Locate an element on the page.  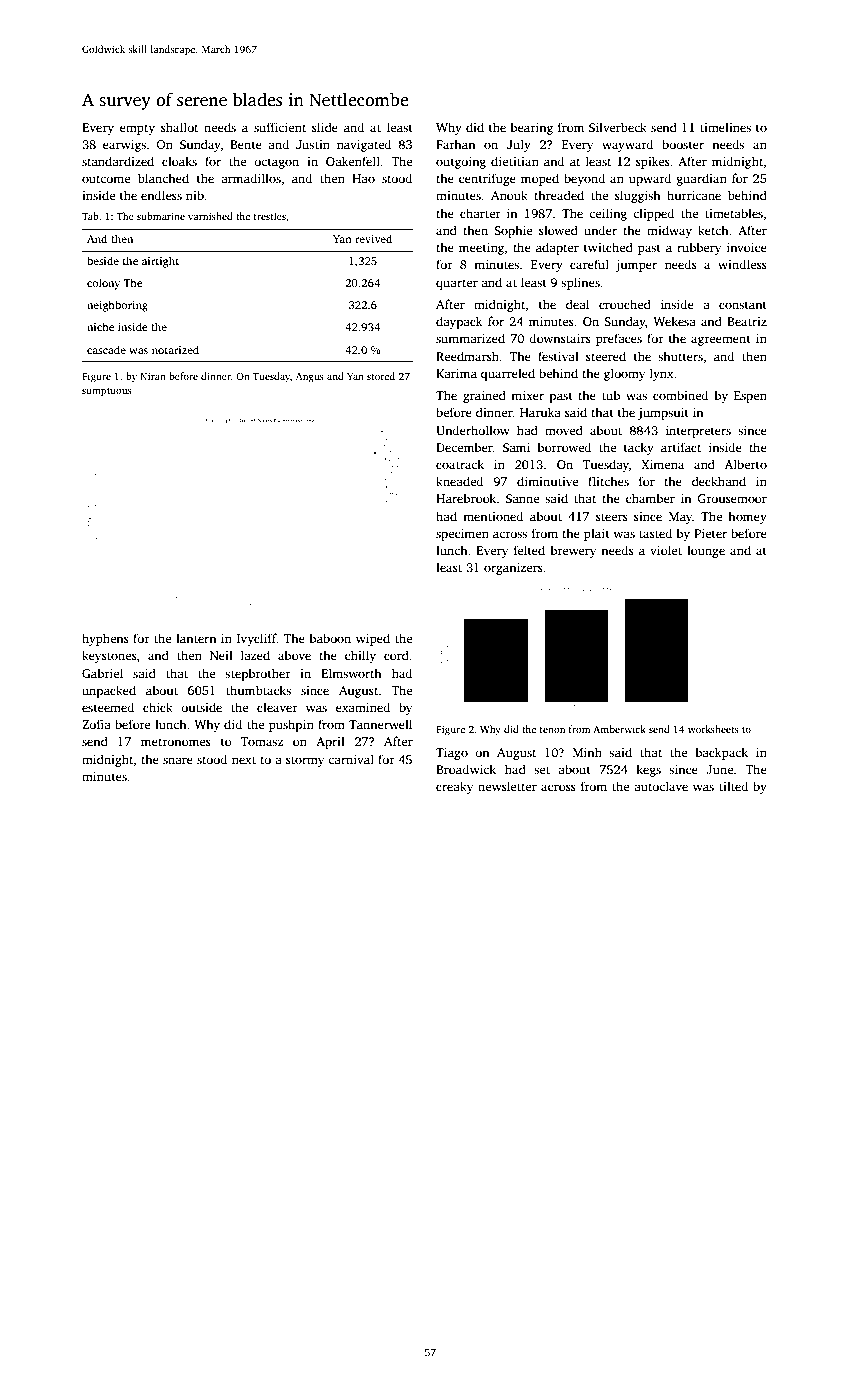
quarter is located at coordinates (457, 284).
